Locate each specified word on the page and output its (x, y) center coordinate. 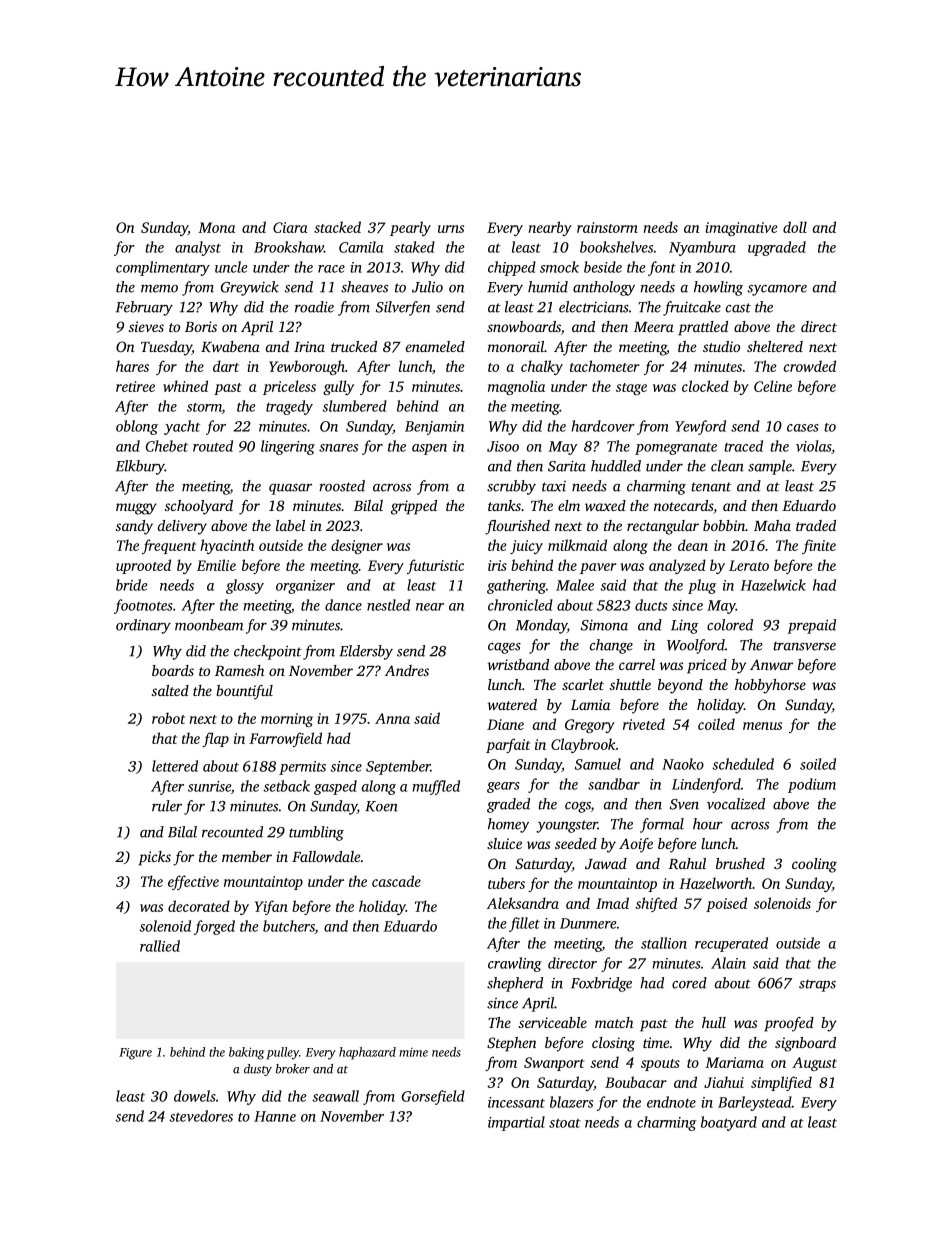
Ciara (290, 227)
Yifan (271, 907)
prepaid (812, 626)
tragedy (289, 407)
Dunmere (588, 923)
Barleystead (755, 1103)
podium (812, 785)
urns (451, 229)
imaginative (741, 229)
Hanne (275, 1116)
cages (504, 648)
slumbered (354, 406)
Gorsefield (433, 1097)
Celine (773, 386)
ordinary (143, 626)
